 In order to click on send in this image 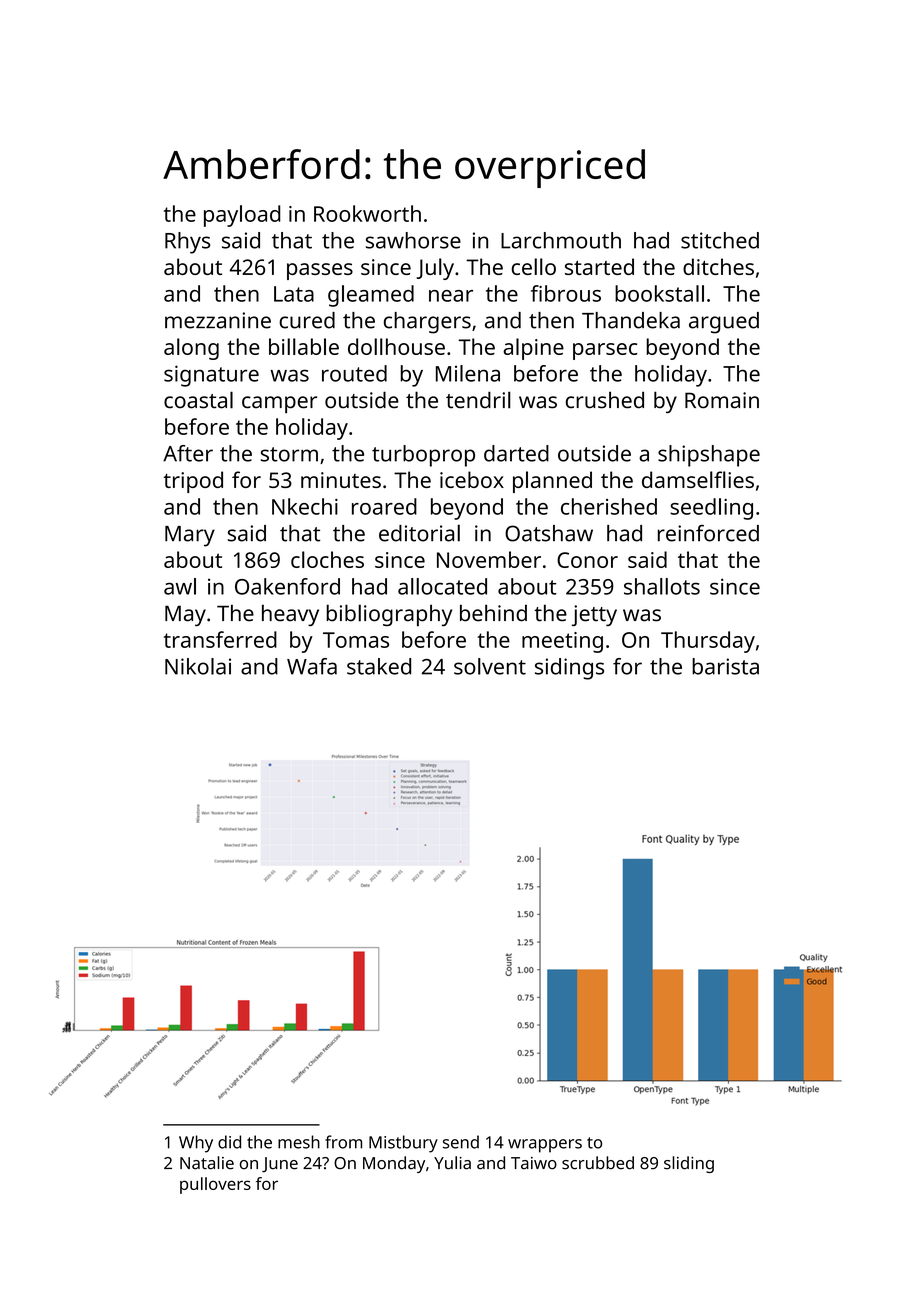, I will do `click(461, 1142)`.
